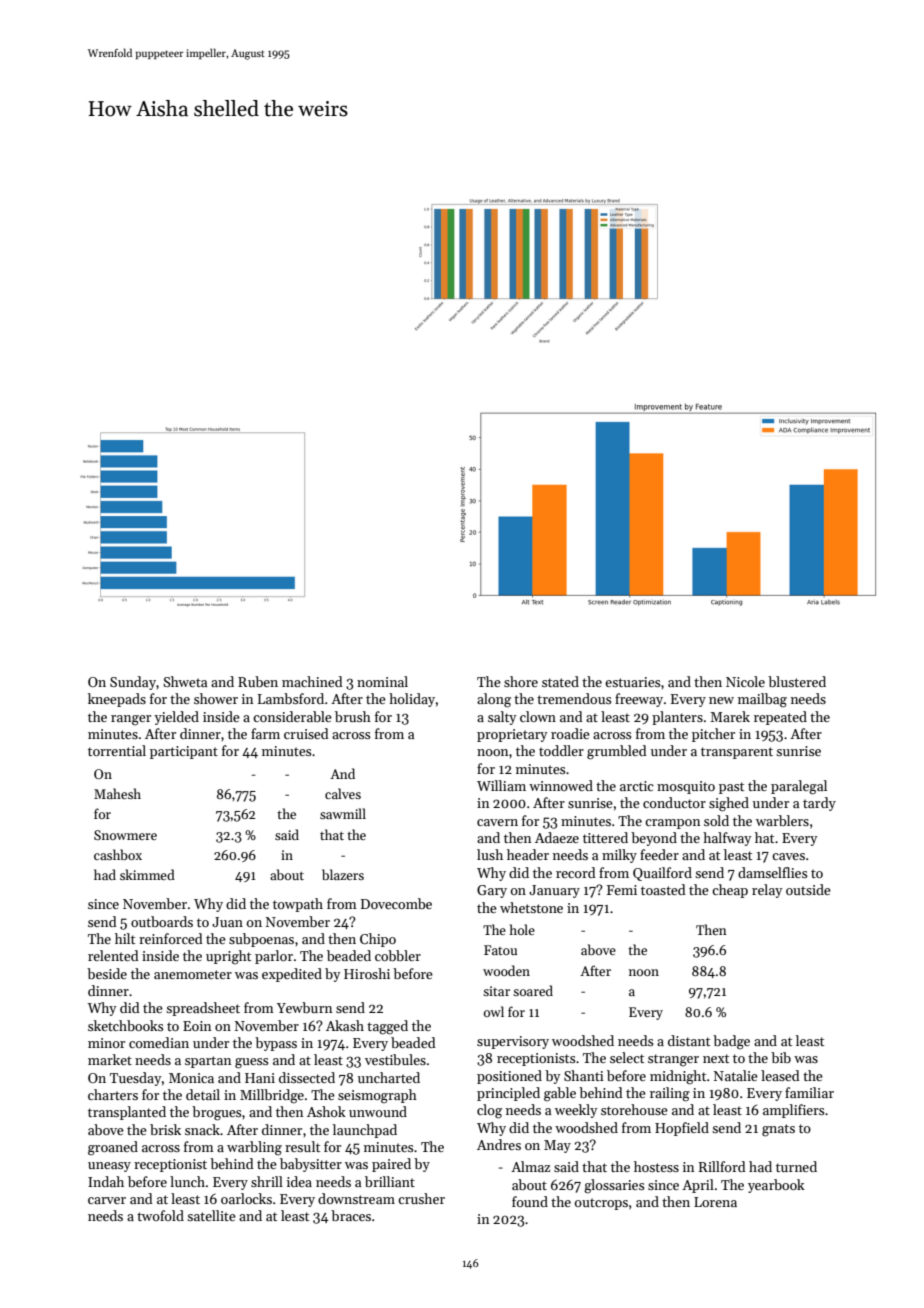 The width and height of the document is (924, 1308). I want to click on farm, so click(265, 733).
